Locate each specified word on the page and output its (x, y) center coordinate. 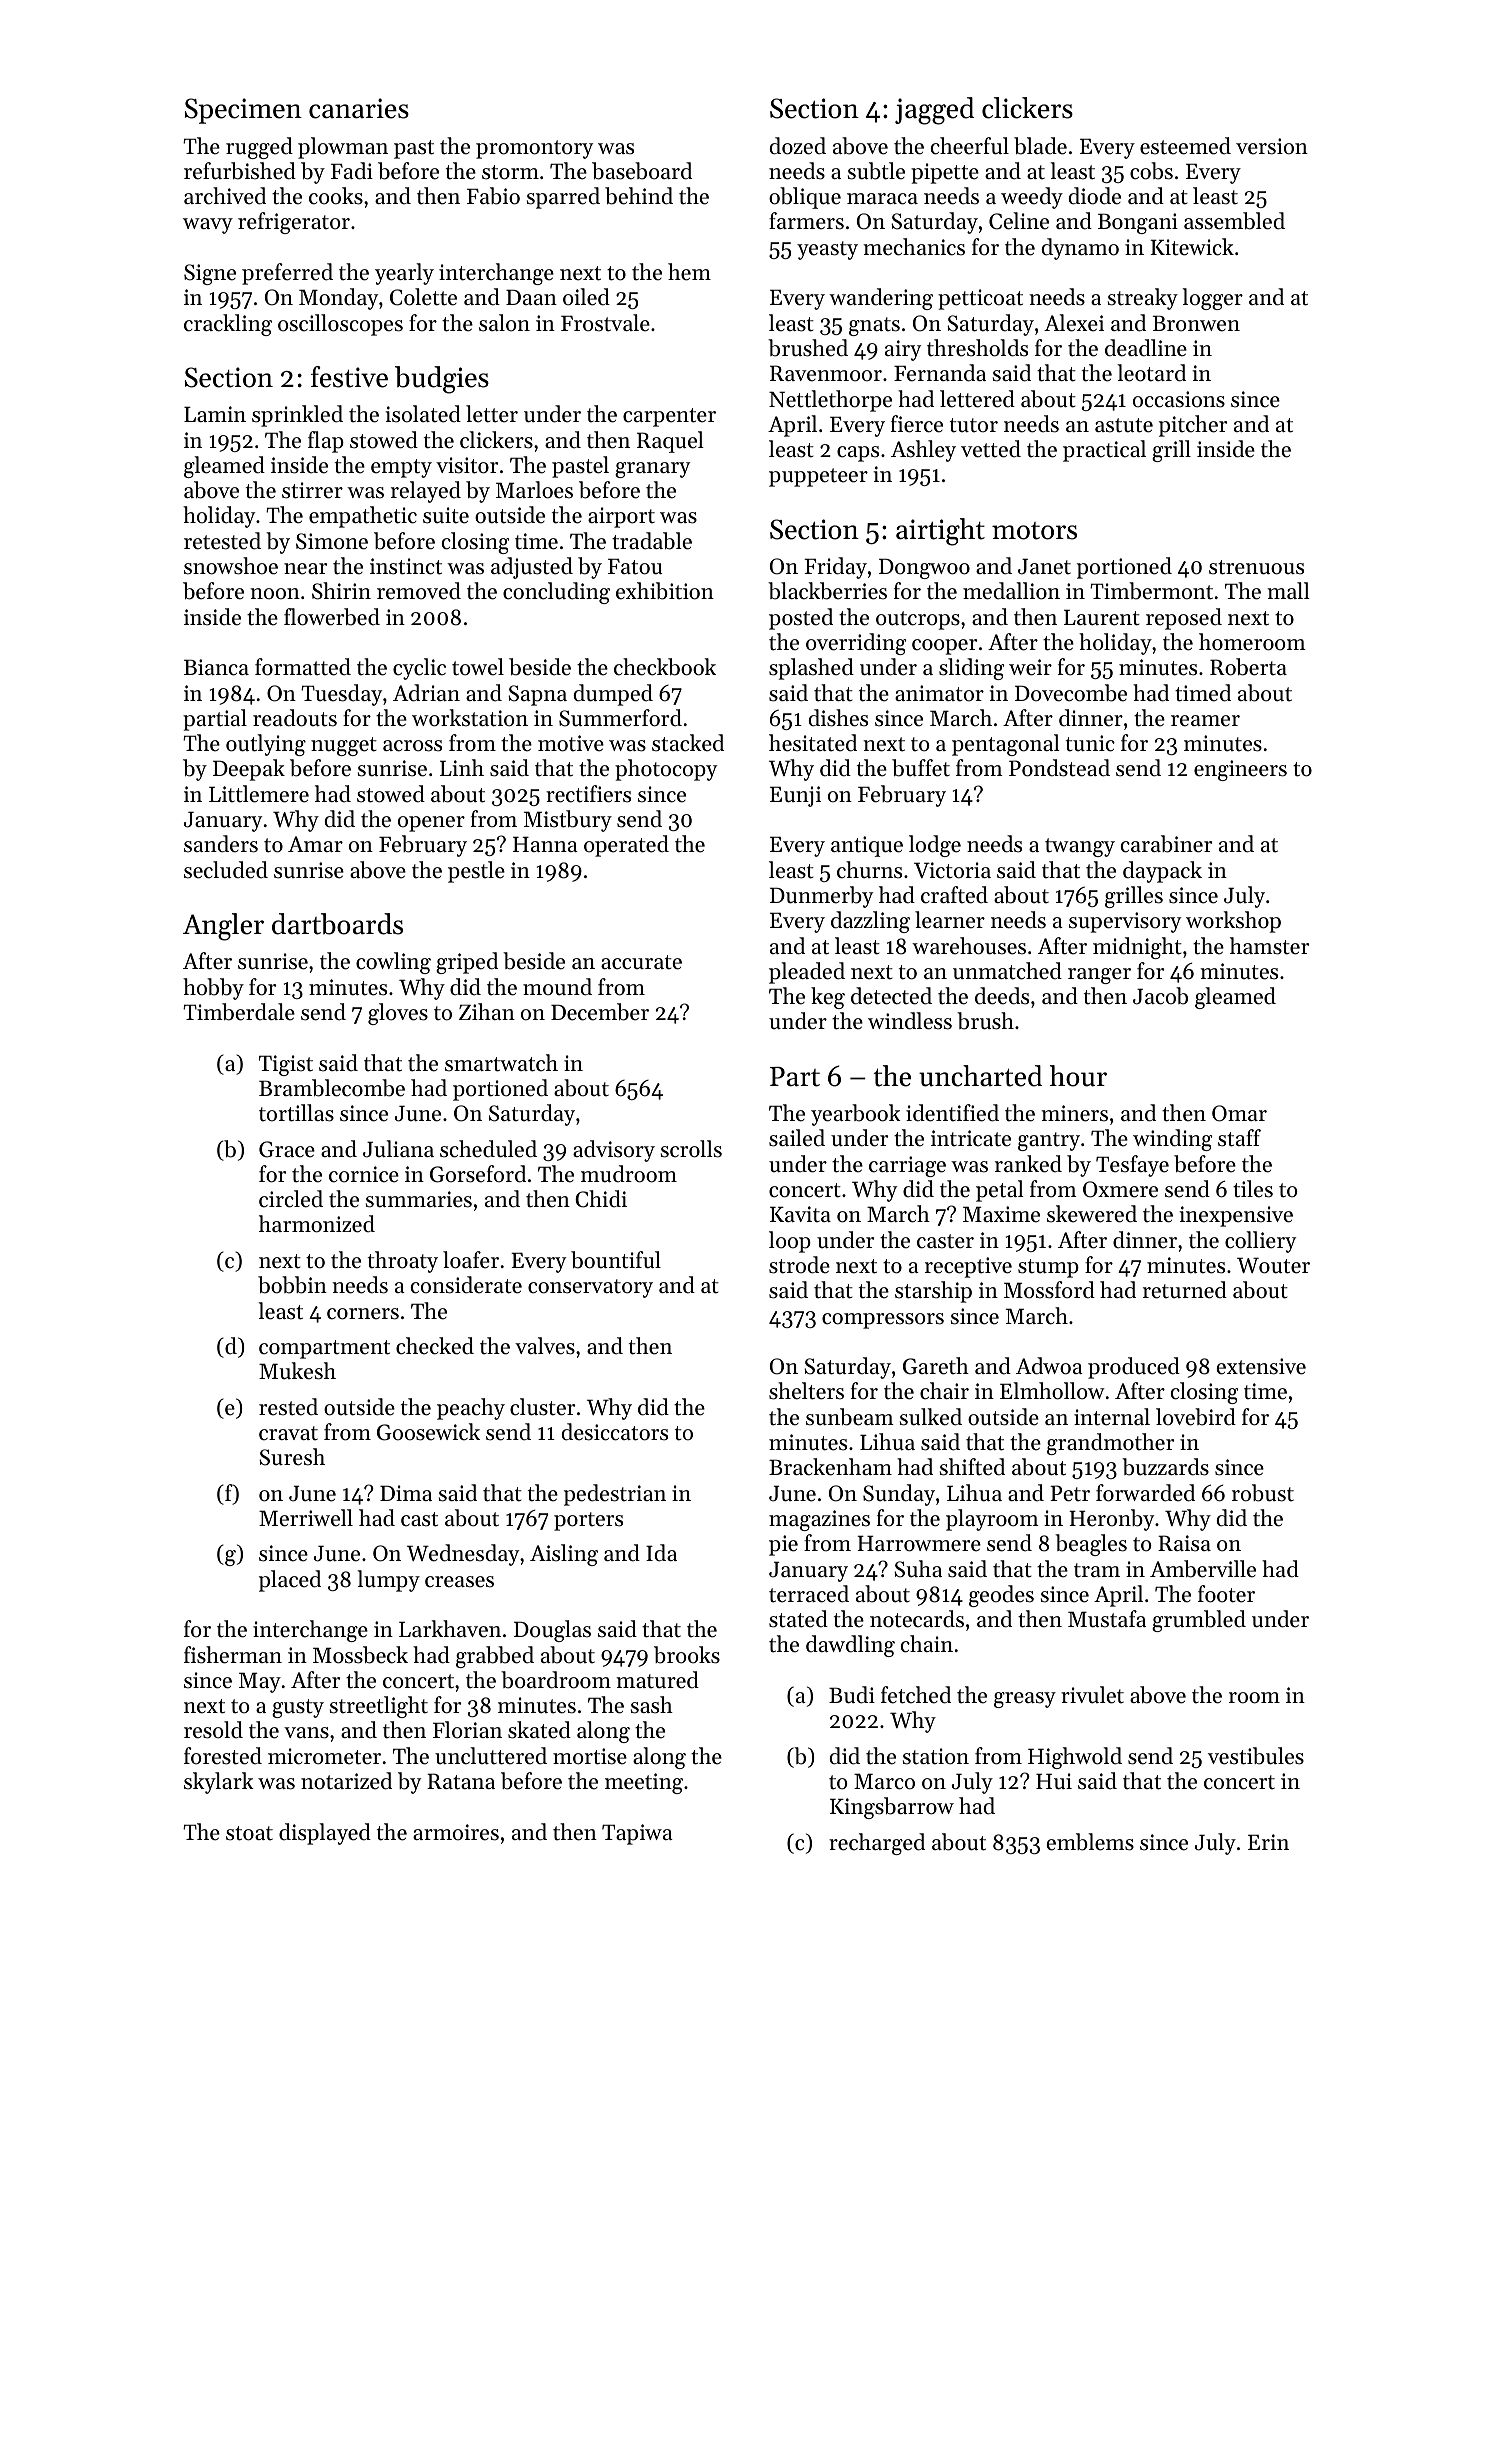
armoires (456, 1832)
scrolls (691, 1149)
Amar (315, 844)
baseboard (642, 171)
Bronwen (1196, 323)
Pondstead (1059, 768)
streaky (1143, 299)
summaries (419, 1199)
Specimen (243, 111)
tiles (1253, 1189)
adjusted (532, 568)
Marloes (534, 490)
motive (571, 743)
